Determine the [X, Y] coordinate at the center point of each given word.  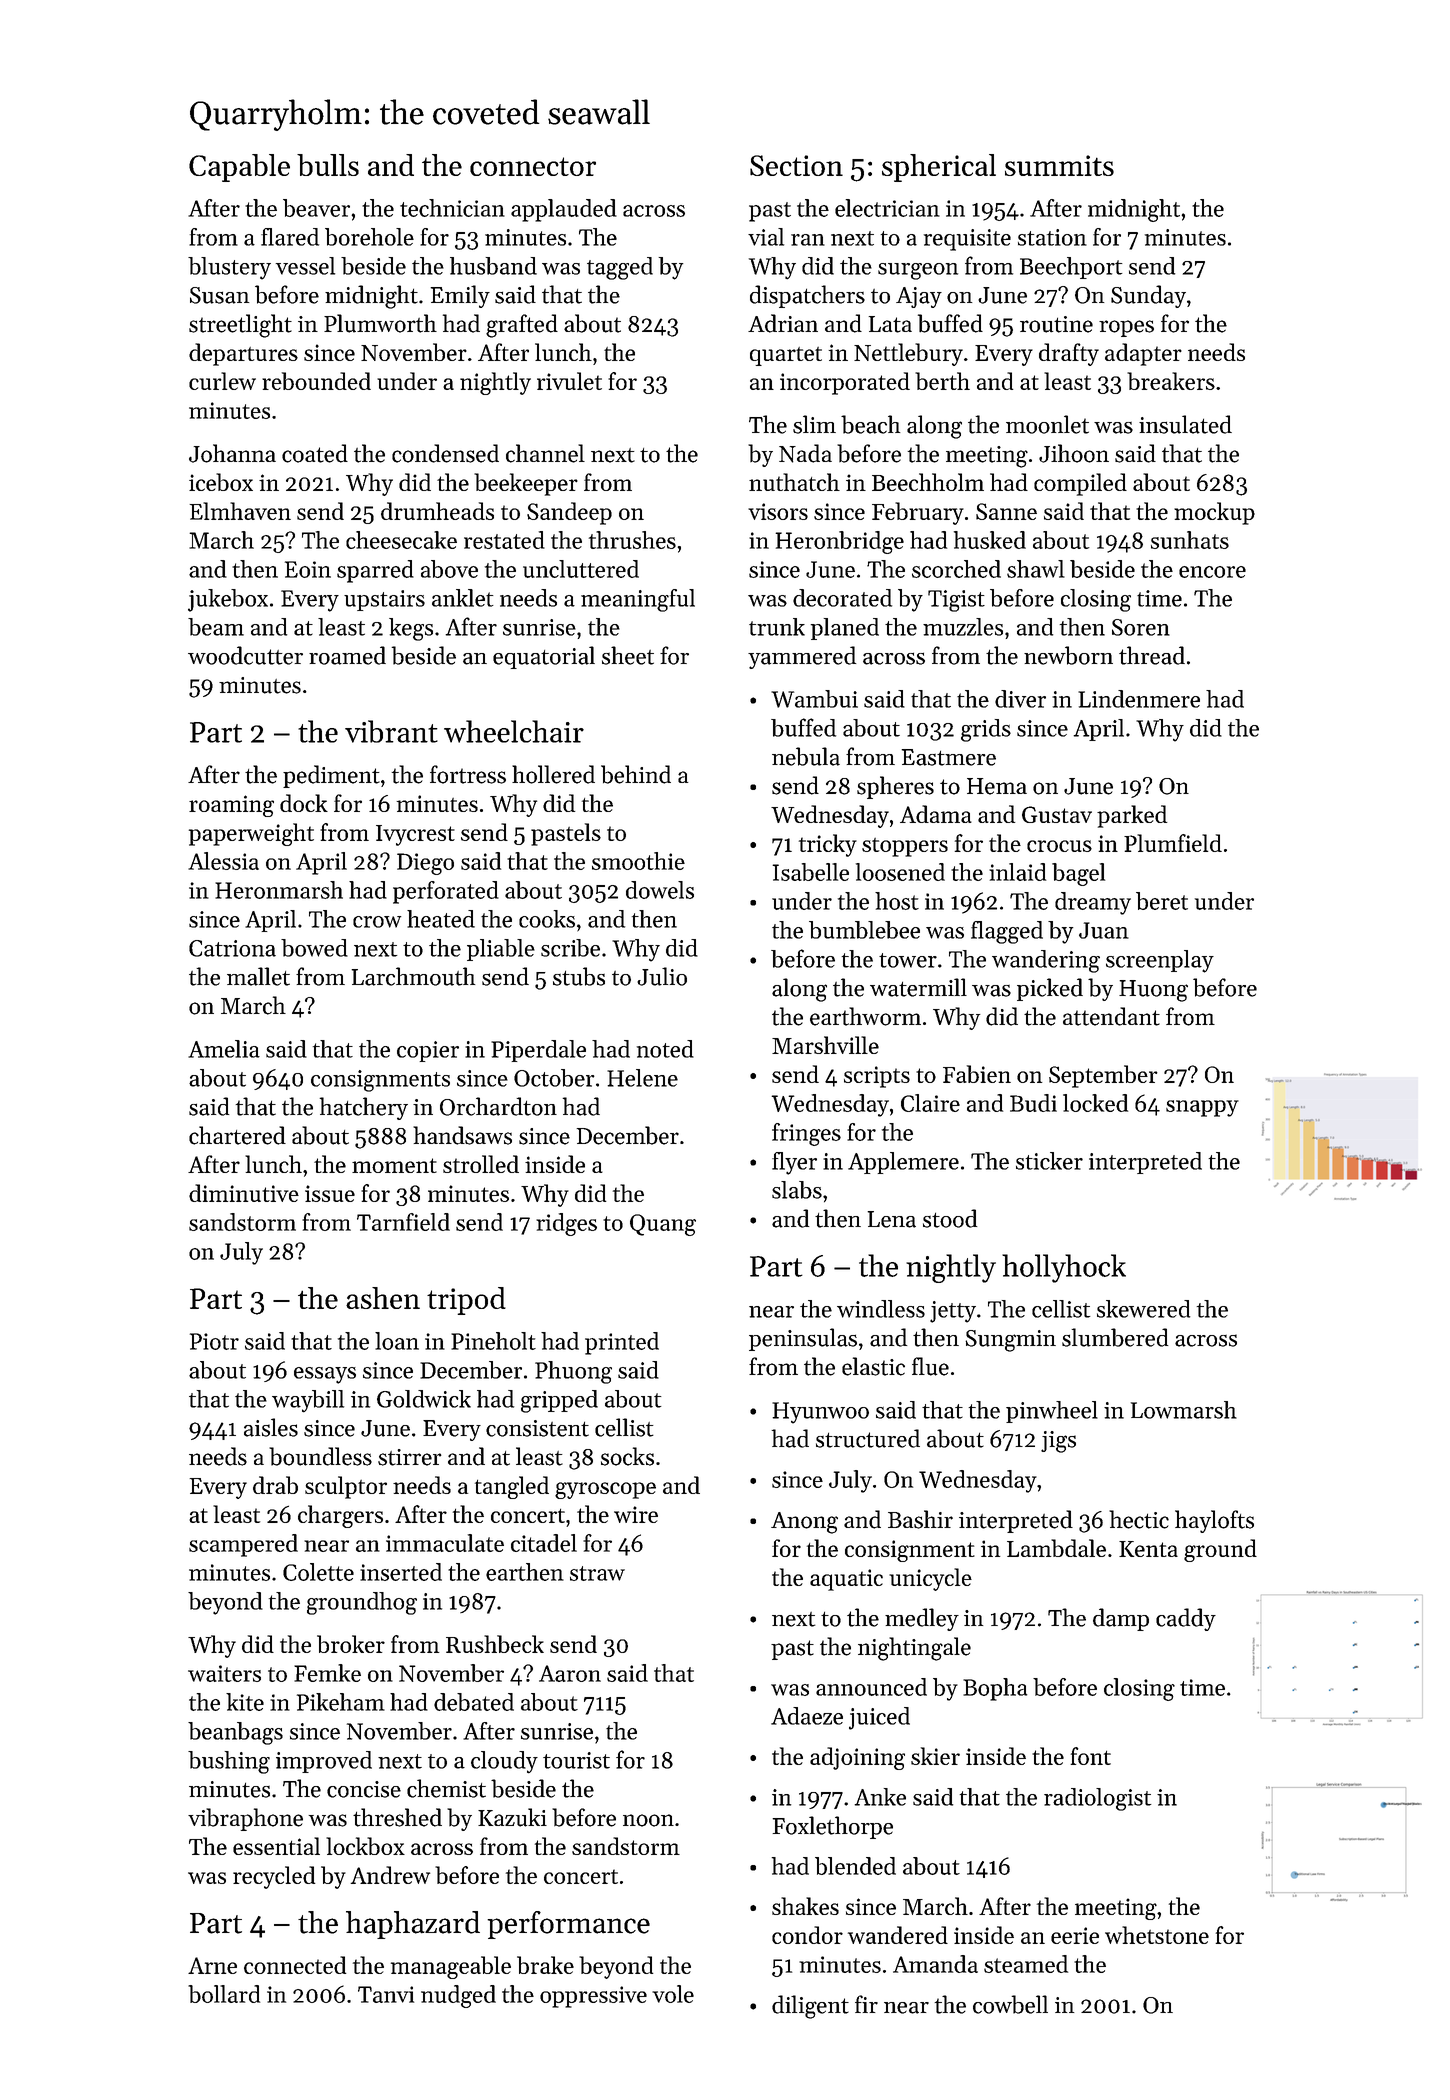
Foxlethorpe [832, 1827]
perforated [446, 892]
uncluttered [581, 569]
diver [1020, 699]
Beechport [1071, 268]
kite [245, 1702]
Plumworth [380, 323]
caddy [1186, 1619]
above [449, 569]
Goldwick [424, 1399]
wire [636, 1514]
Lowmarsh [1184, 1410]
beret [1162, 901]
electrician [887, 208]
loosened [900, 872]
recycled [274, 1877]
